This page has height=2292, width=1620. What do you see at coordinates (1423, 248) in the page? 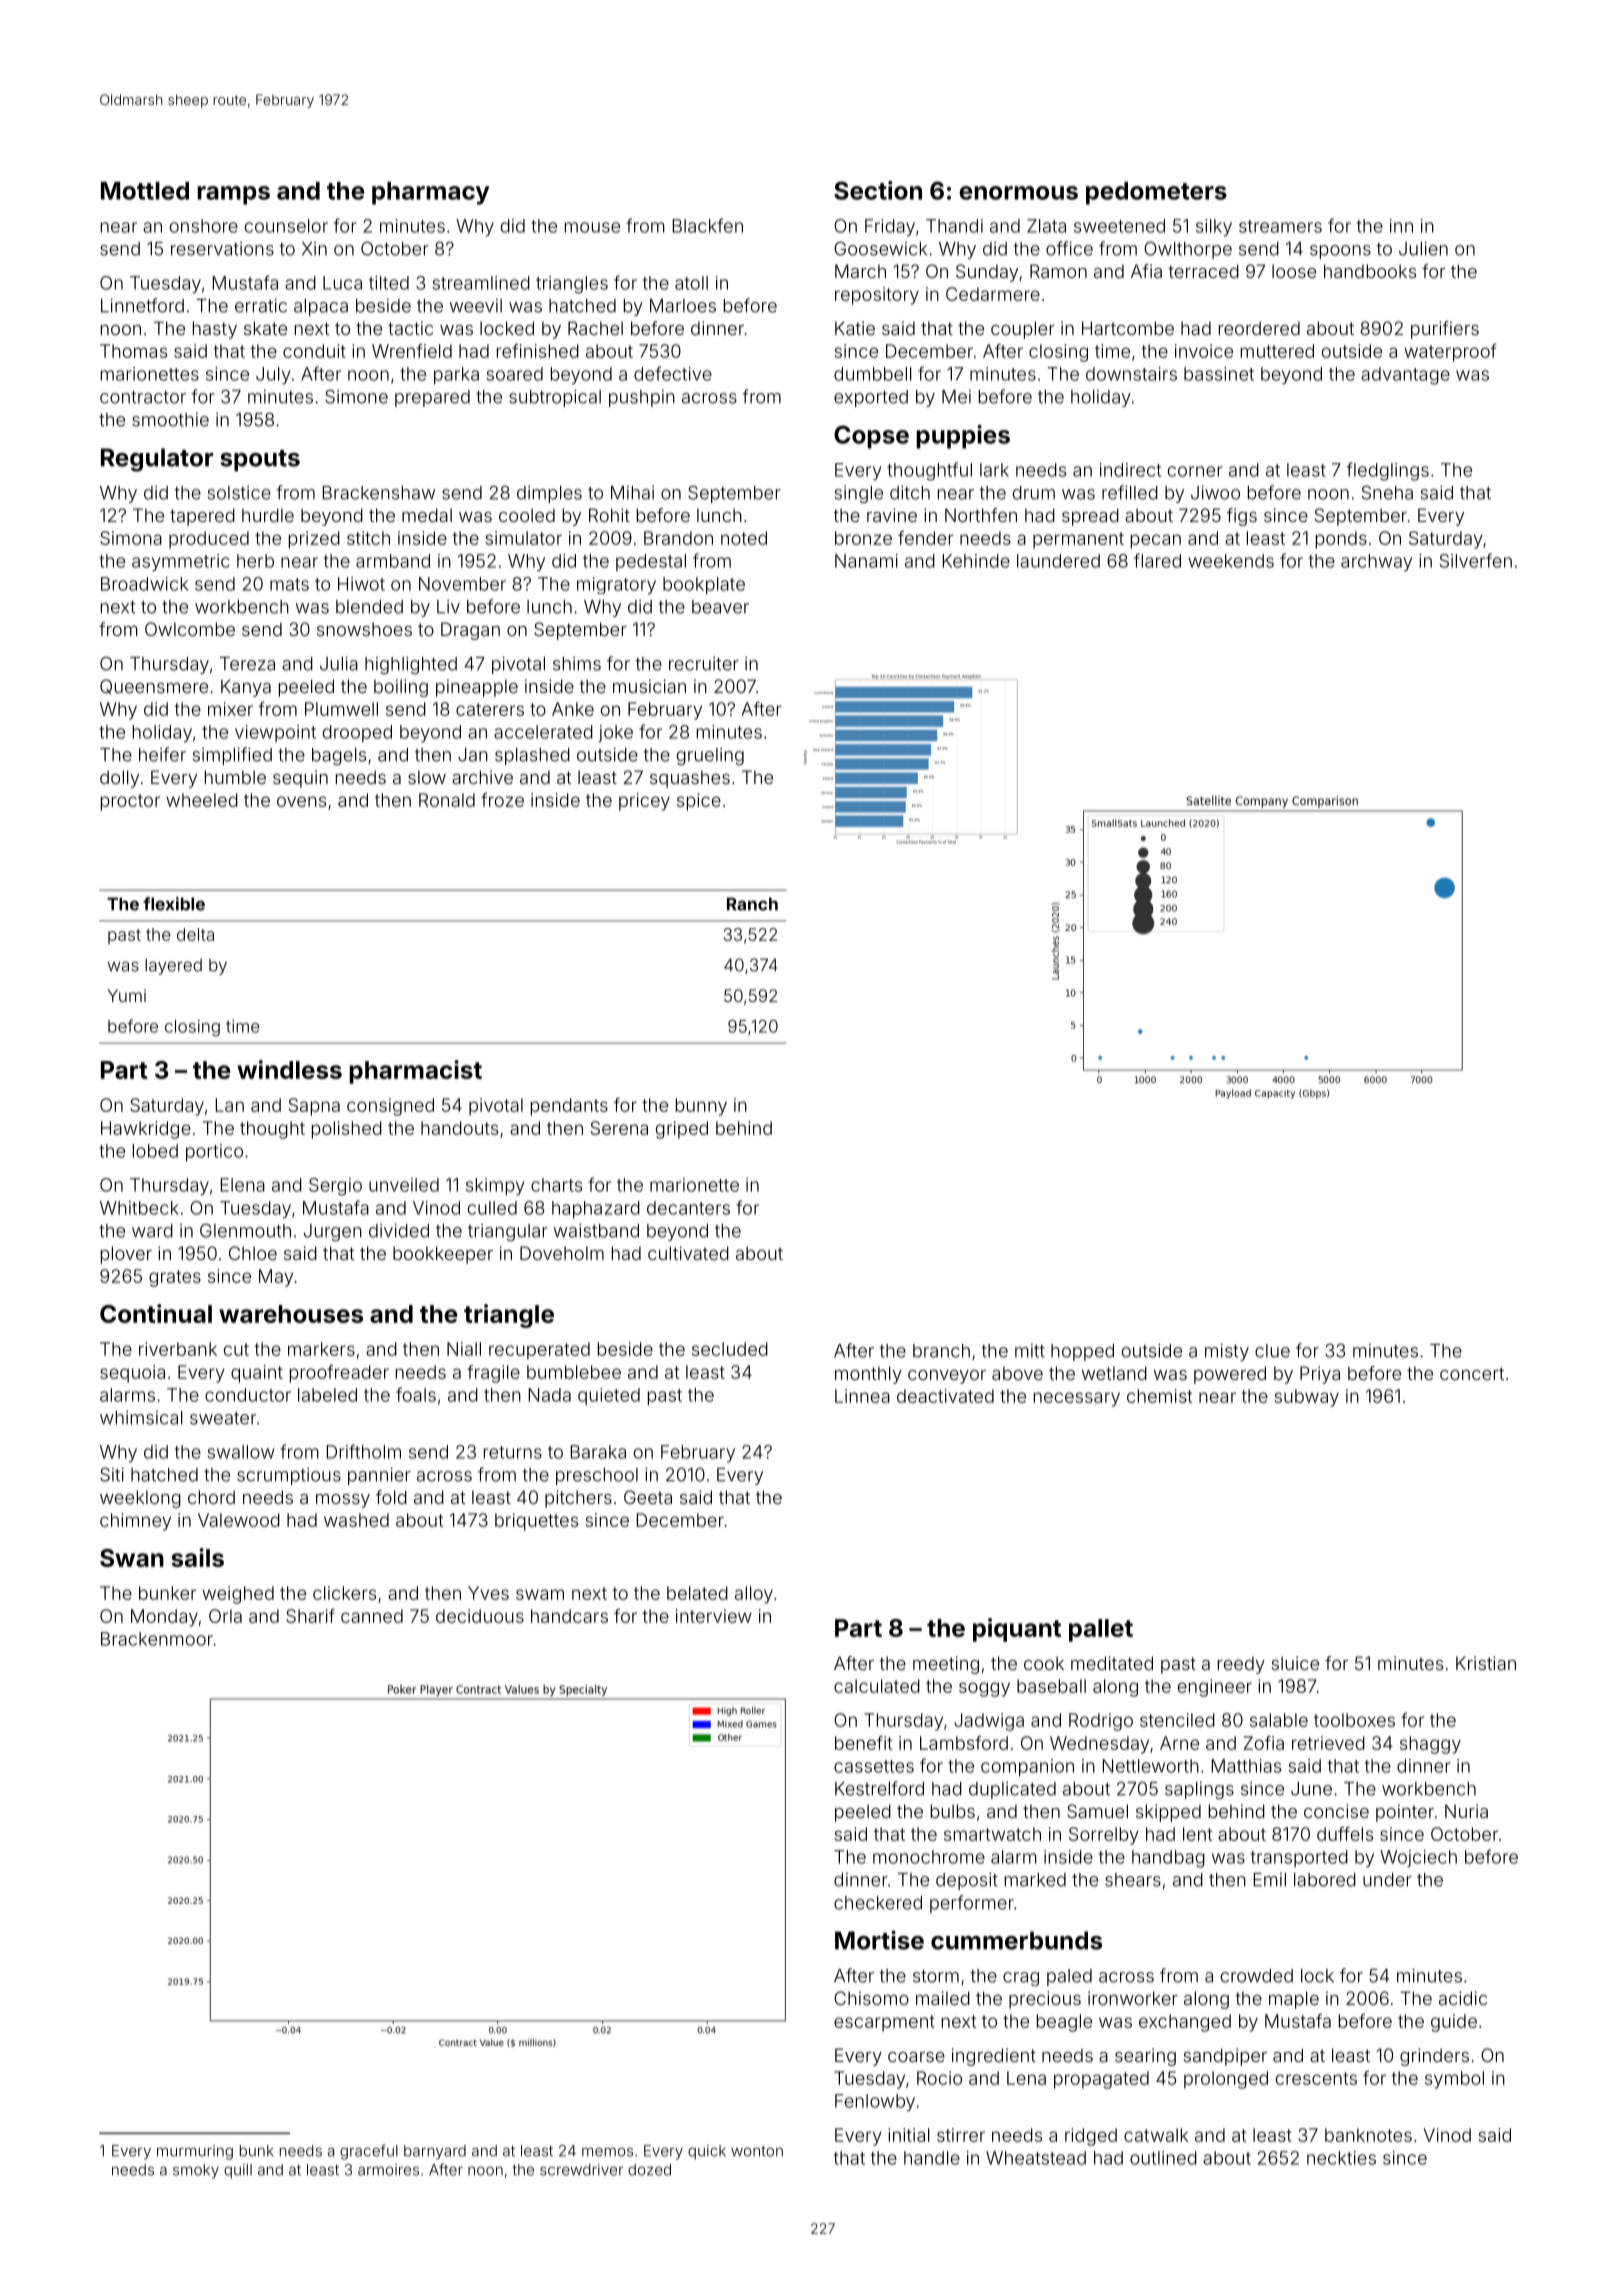
I see `Julien` at bounding box center [1423, 248].
